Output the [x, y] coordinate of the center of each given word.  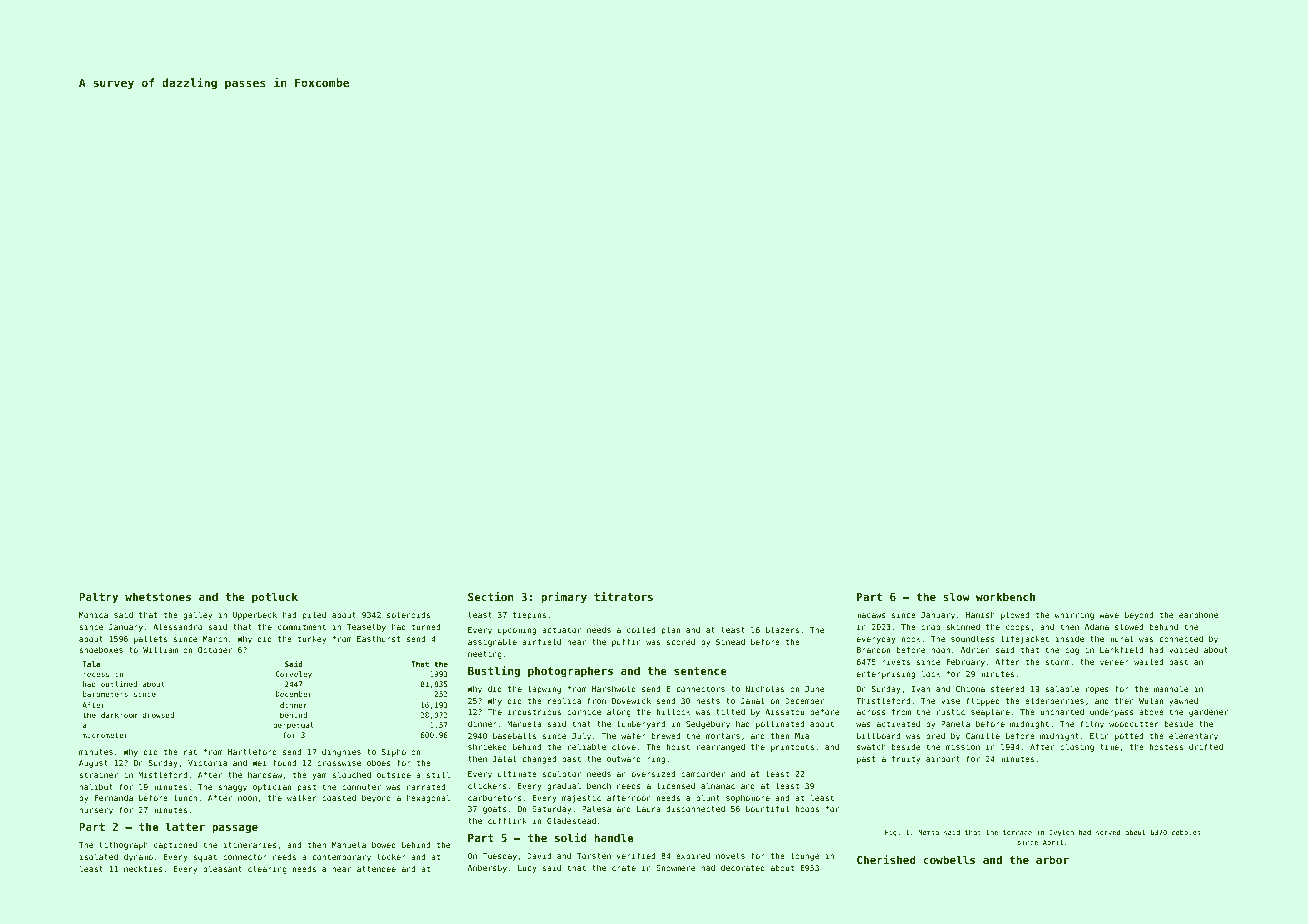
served [1108, 832]
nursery [96, 811]
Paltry [98, 598]
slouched [351, 774]
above [1151, 712]
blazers [782, 629]
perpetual [293, 726]
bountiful [767, 808]
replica [564, 701]
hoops [807, 810]
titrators [623, 596]
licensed [676, 785]
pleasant [222, 869]
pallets [150, 639]
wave [1109, 615]
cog [1072, 651]
